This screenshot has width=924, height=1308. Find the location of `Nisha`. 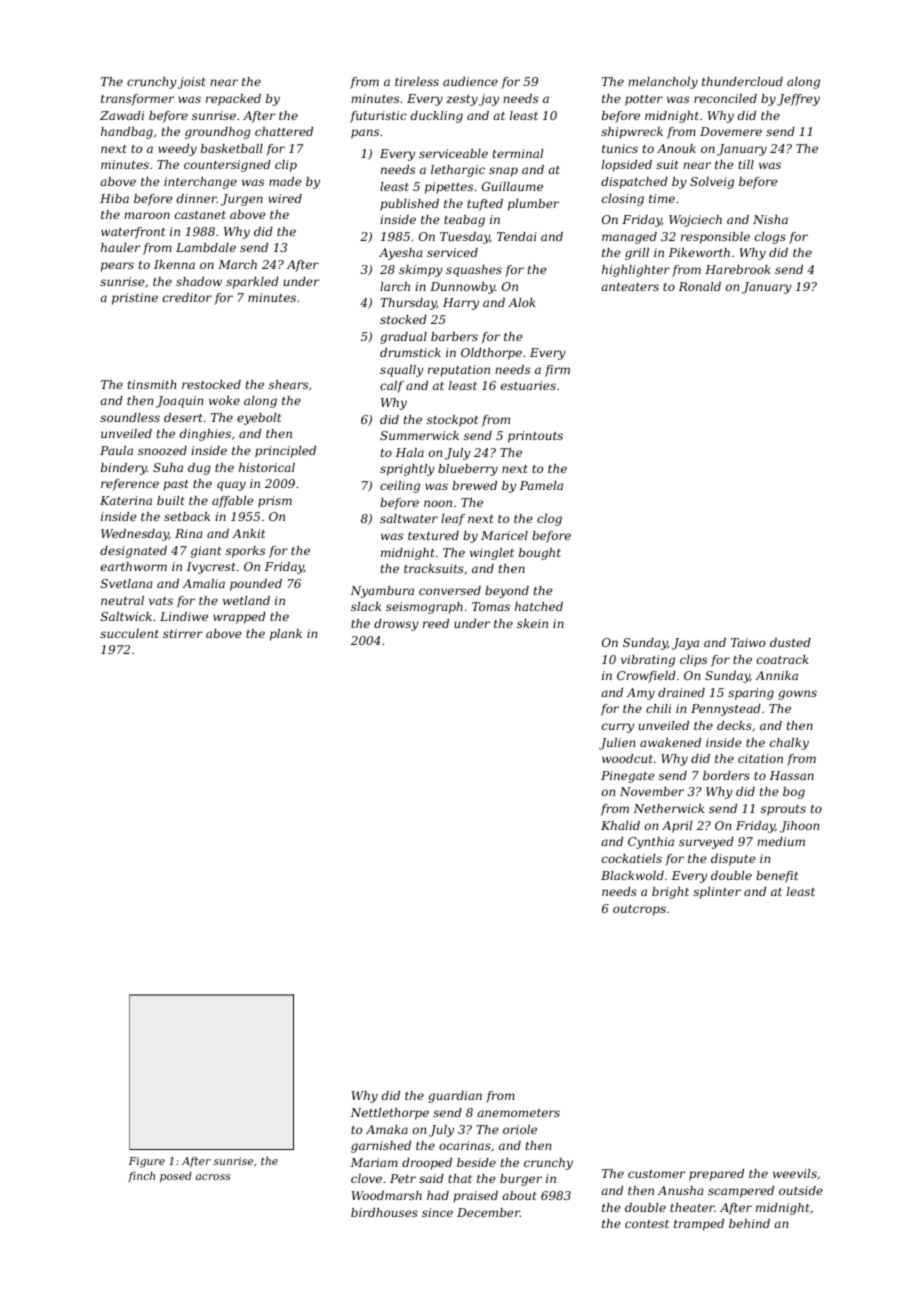

Nisha is located at coordinates (770, 219).
